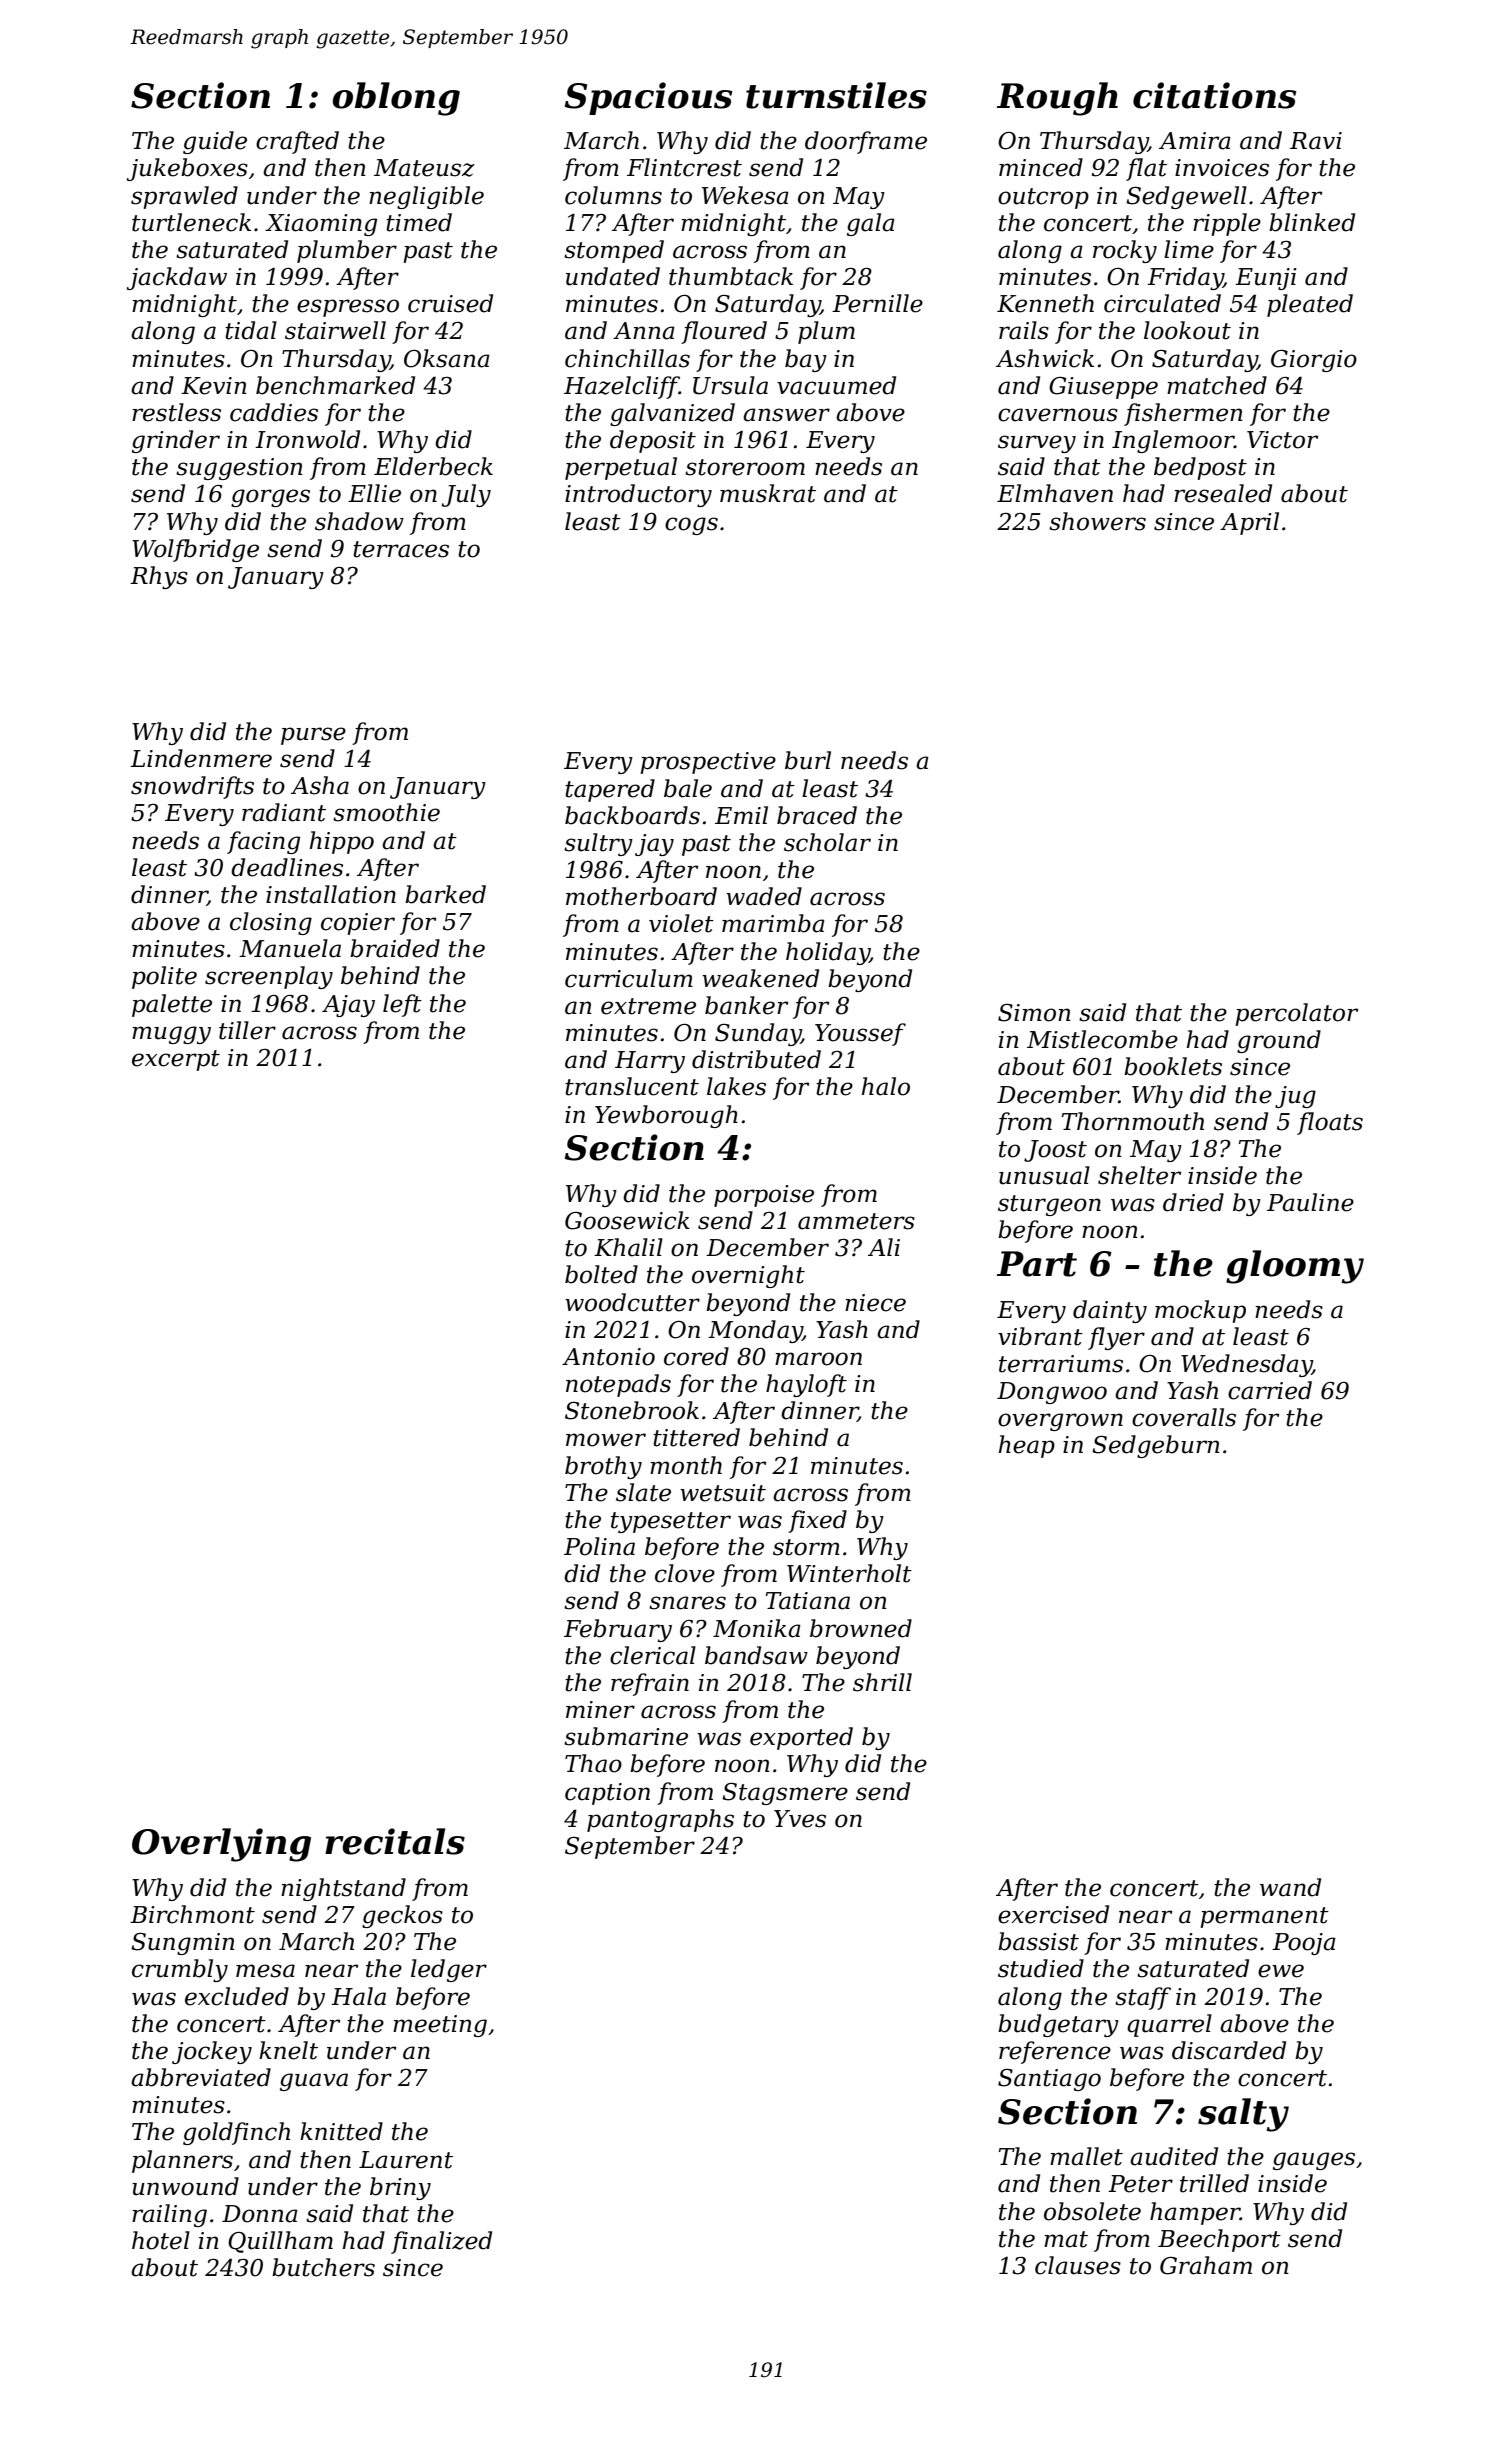 The height and width of the image is (2464, 1496). What do you see at coordinates (1295, 1267) in the image?
I see `gloomy` at bounding box center [1295, 1267].
